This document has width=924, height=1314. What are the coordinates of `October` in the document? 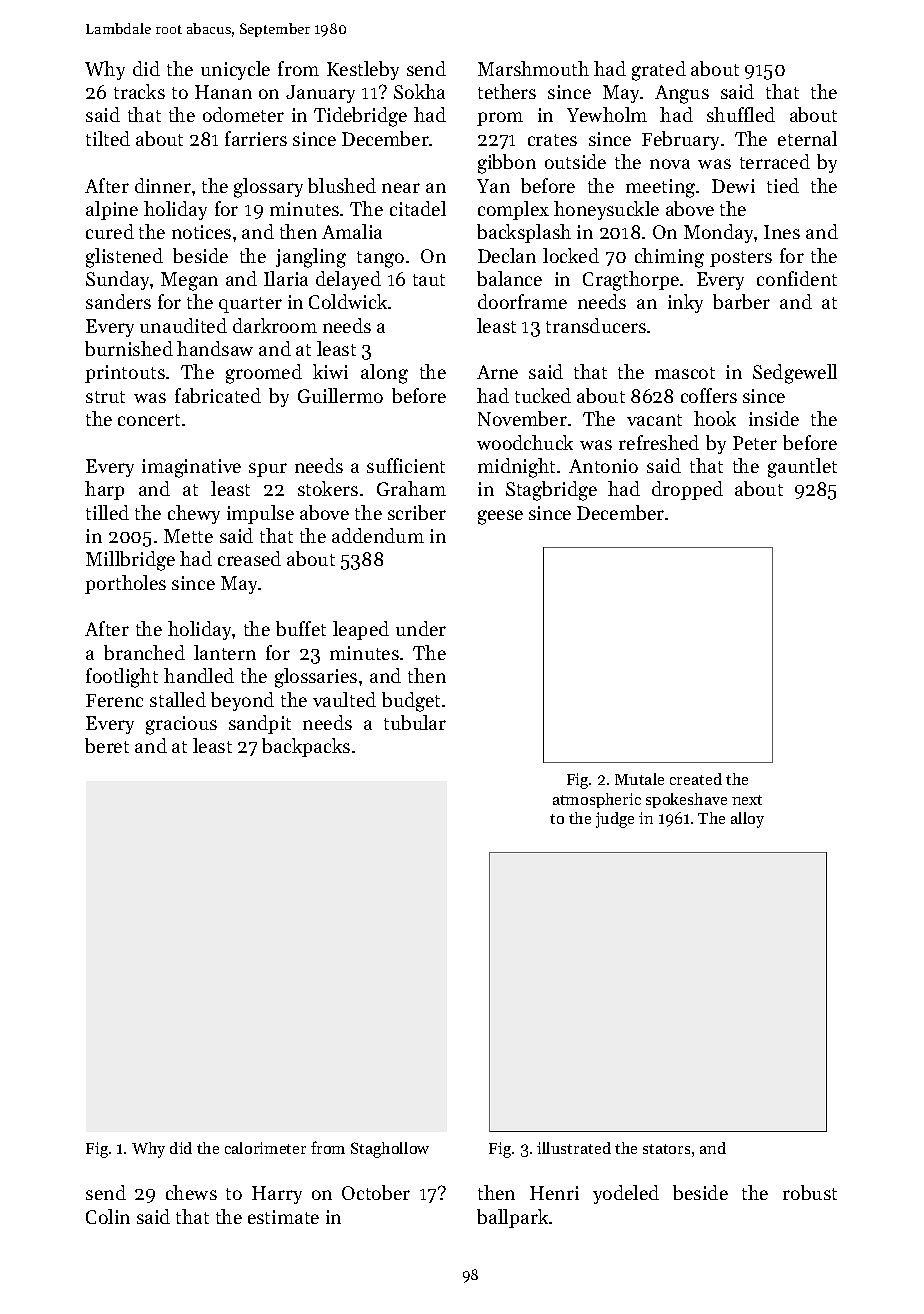 It's located at (376, 1192).
